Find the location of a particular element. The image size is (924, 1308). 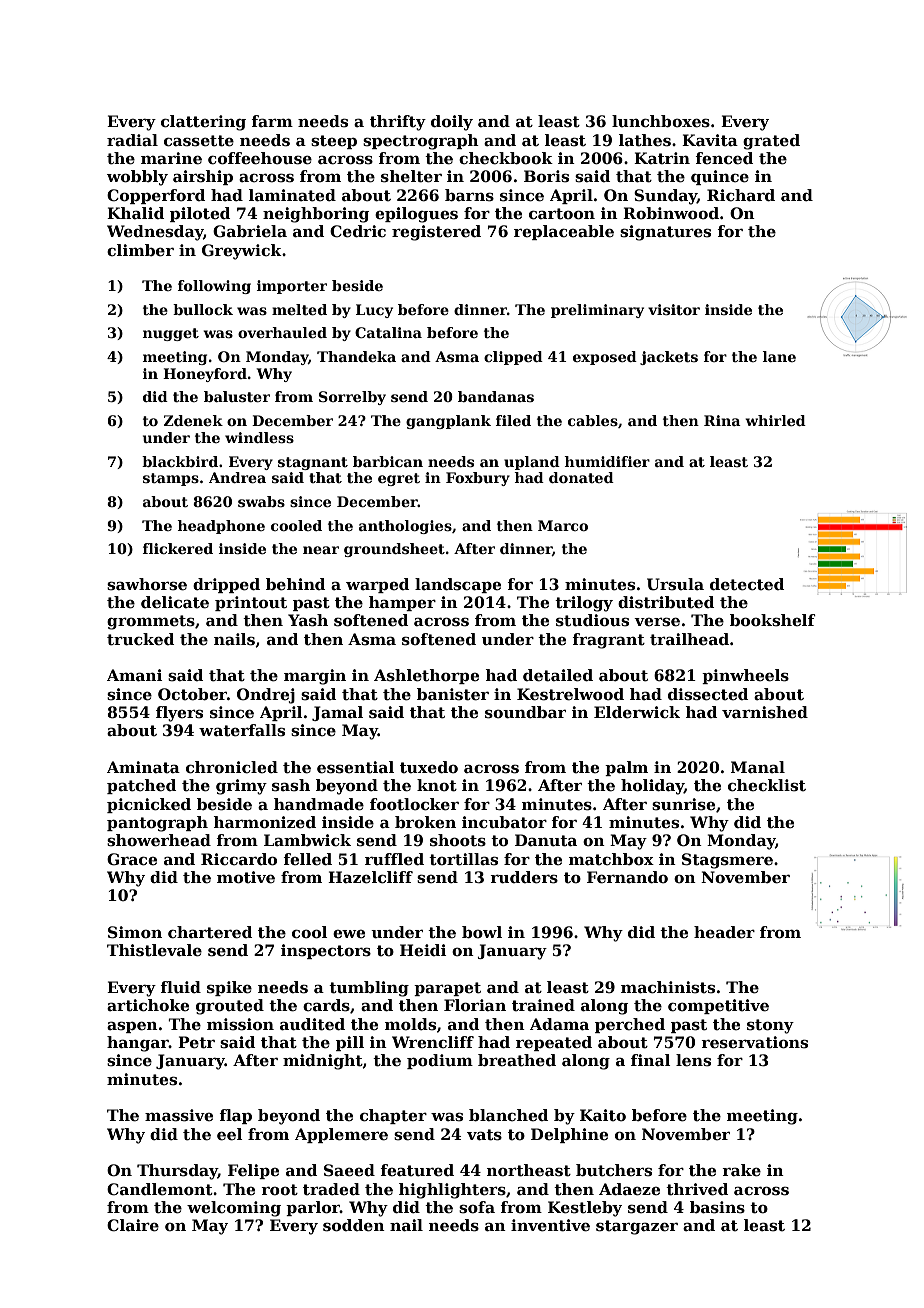

ruffled is located at coordinates (394, 859).
